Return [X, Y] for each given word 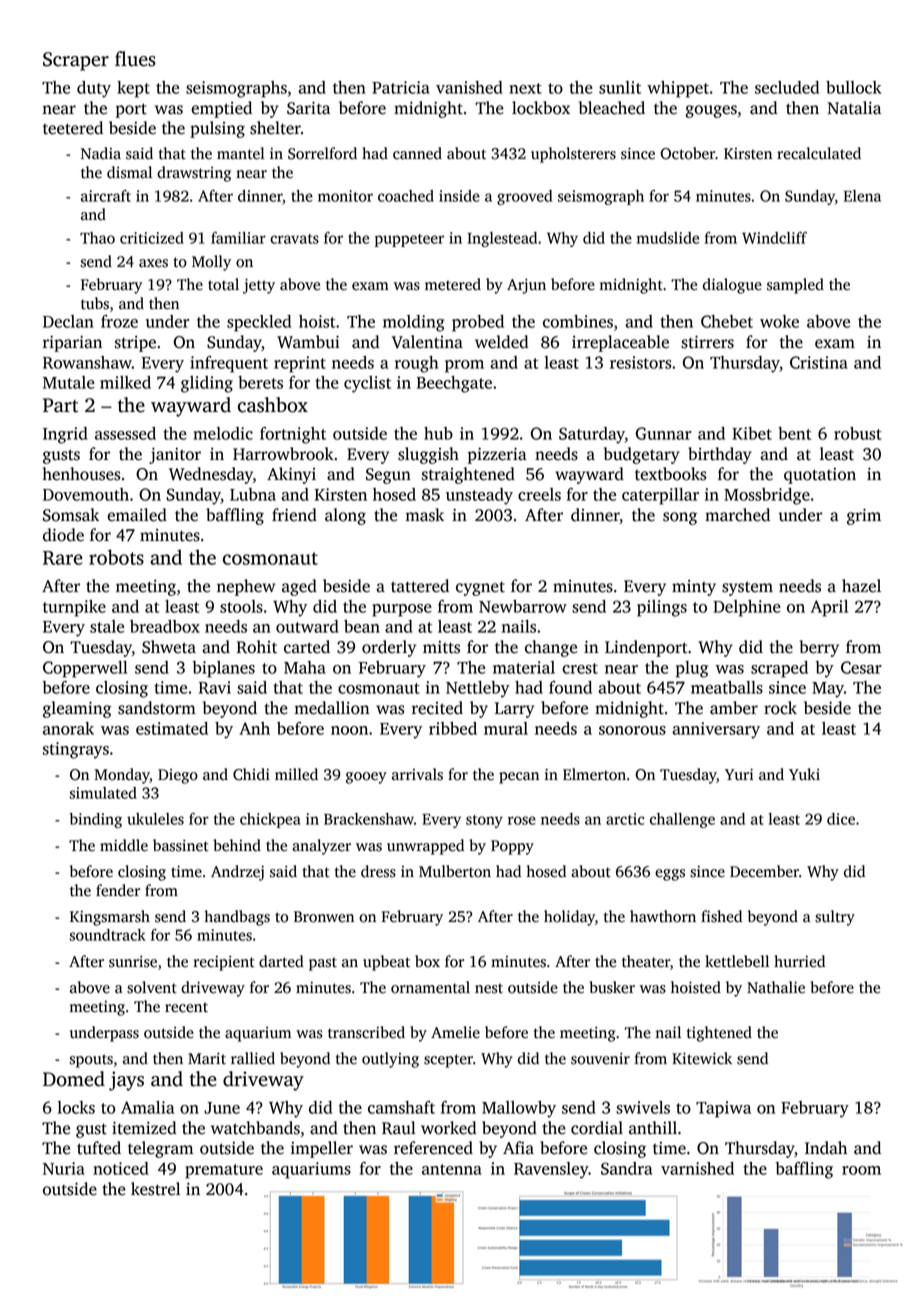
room [861, 1170]
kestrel [155, 1189]
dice [841, 819]
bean [362, 626]
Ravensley [551, 1170]
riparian [72, 344]
